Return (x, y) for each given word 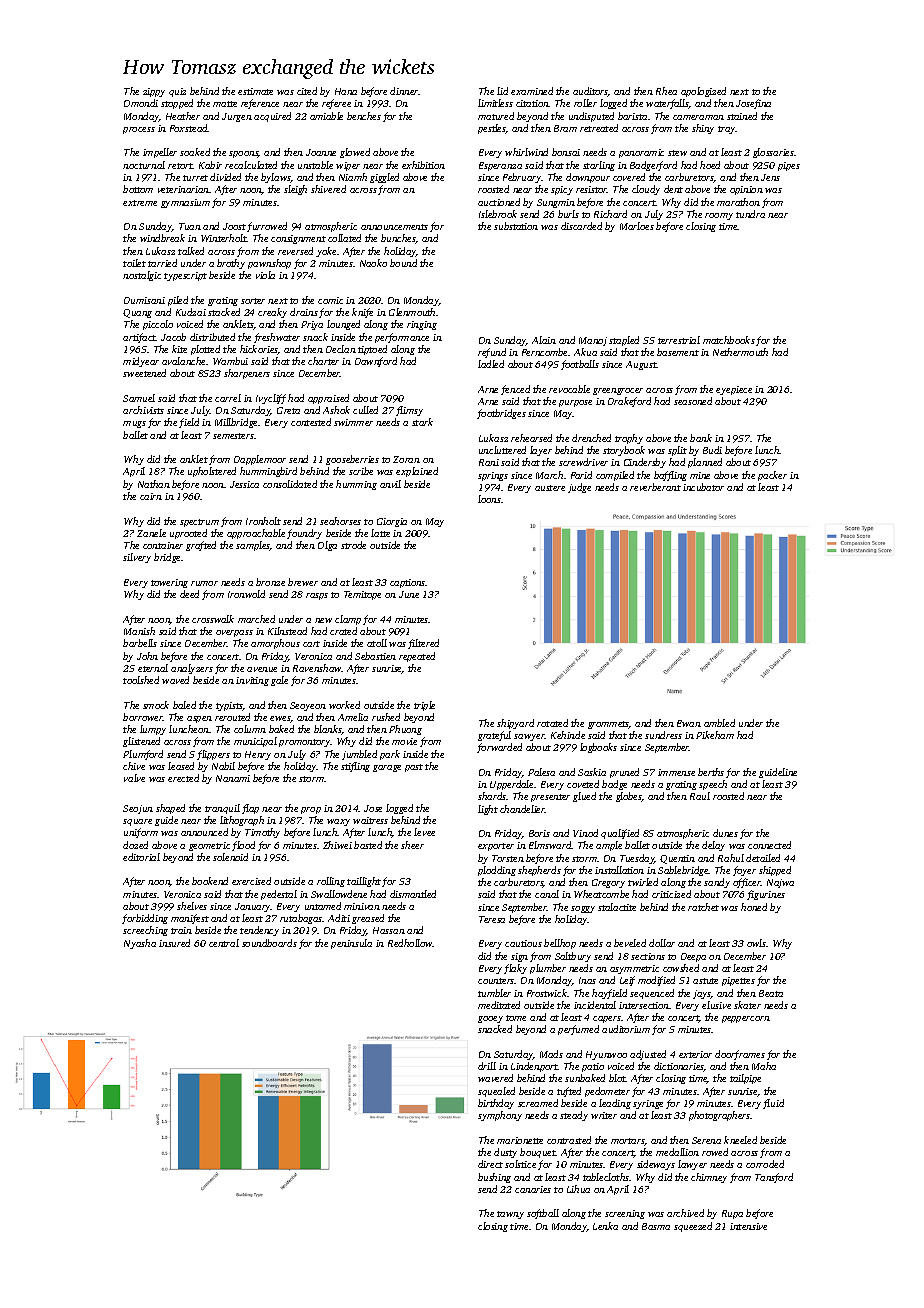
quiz (177, 92)
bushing (494, 1178)
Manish (139, 631)
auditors (590, 92)
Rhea (666, 91)
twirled (643, 882)
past (414, 768)
